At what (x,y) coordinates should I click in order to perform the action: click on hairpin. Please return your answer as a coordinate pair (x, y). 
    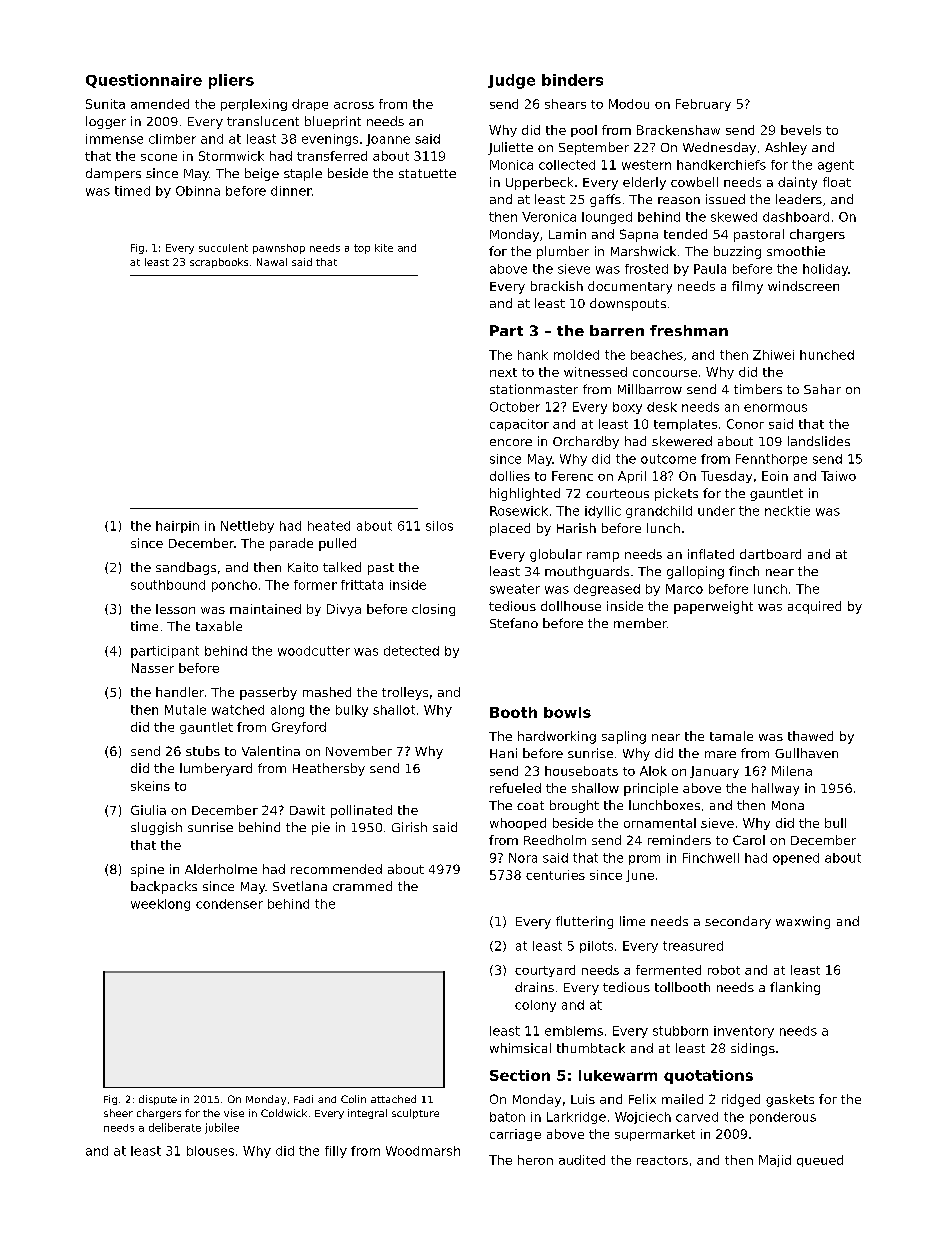
    Looking at the image, I should click on (177, 527).
